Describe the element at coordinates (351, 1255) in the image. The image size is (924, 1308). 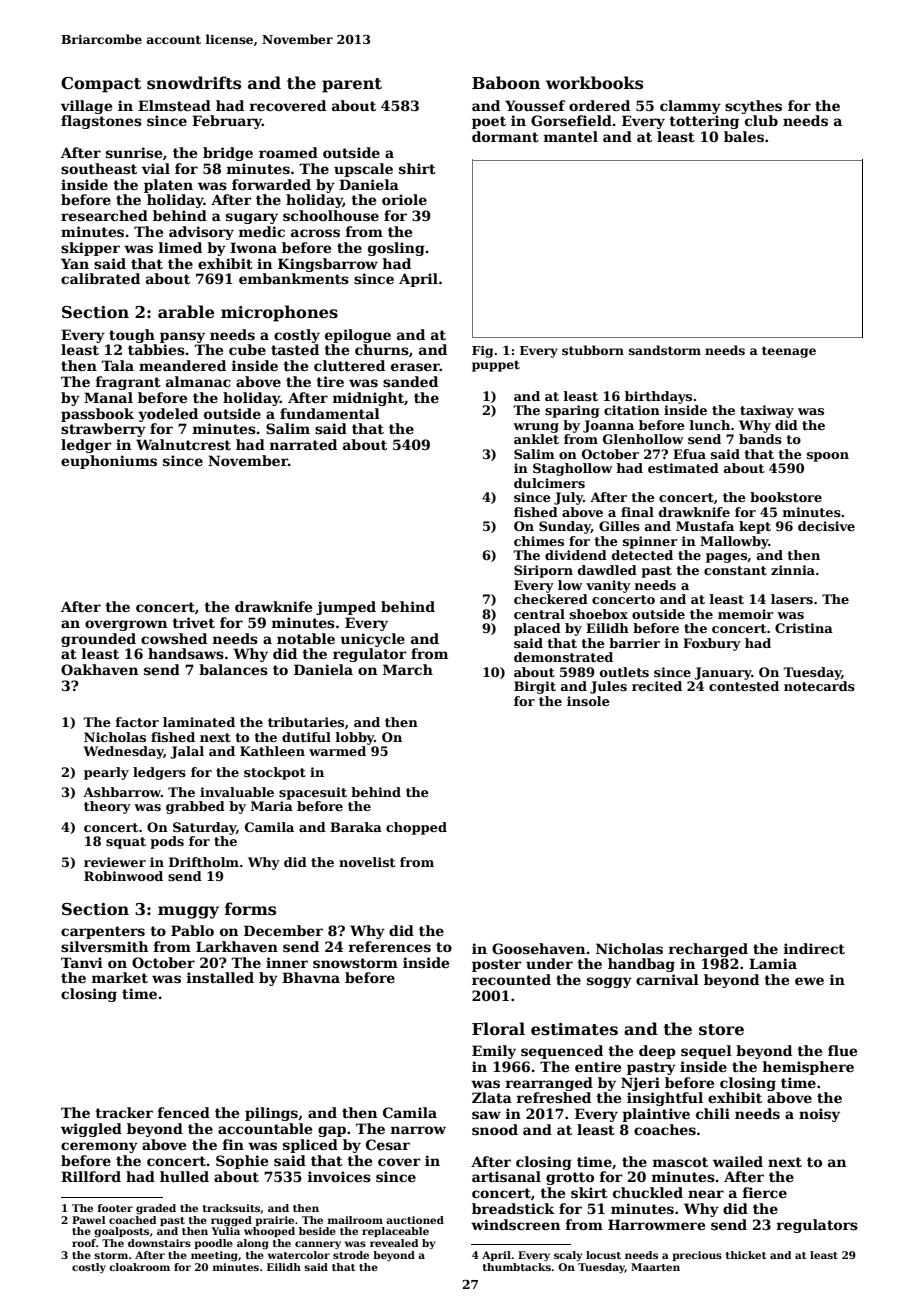
I see `strode` at that location.
